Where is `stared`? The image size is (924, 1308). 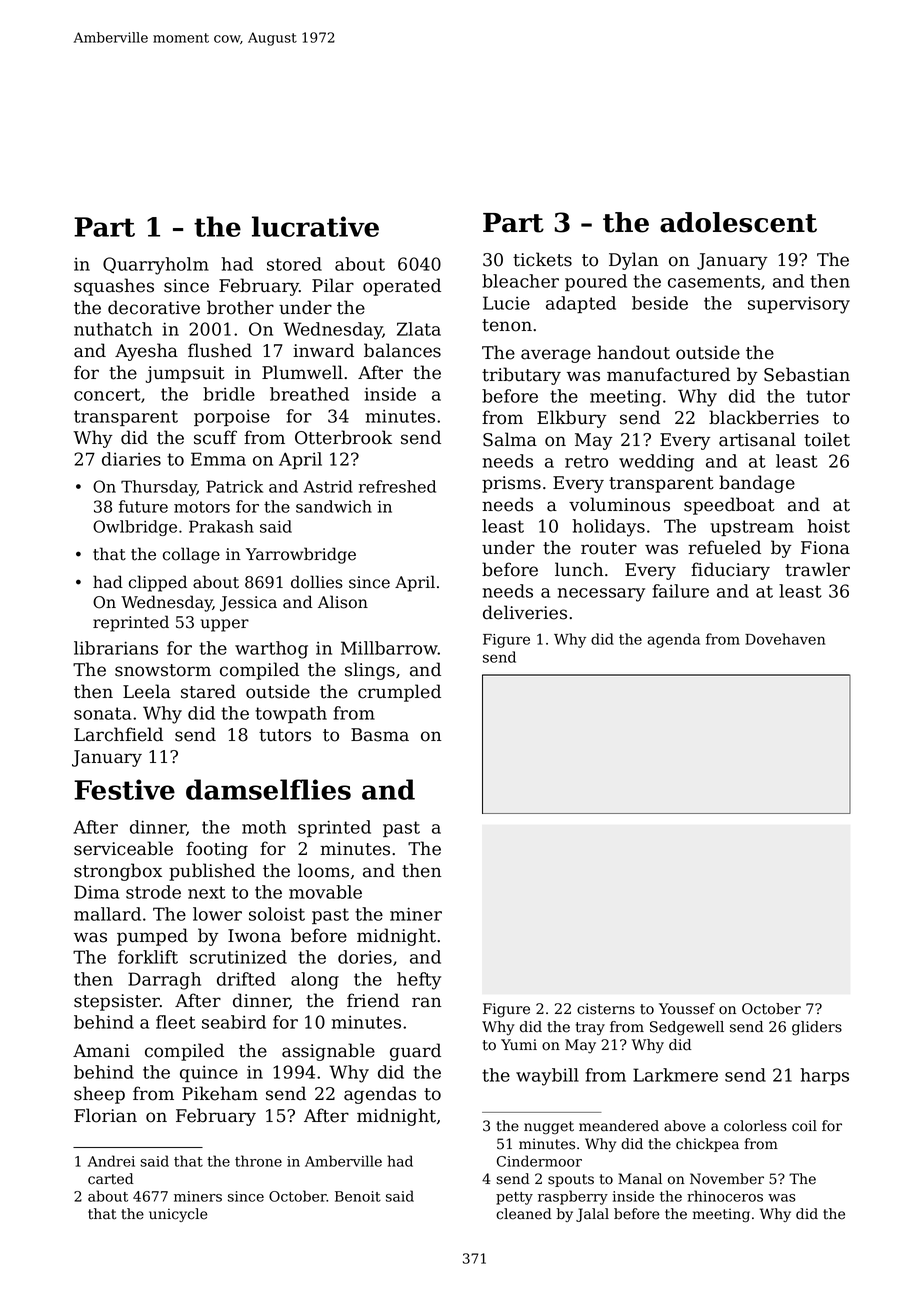
stared is located at coordinates (208, 691).
